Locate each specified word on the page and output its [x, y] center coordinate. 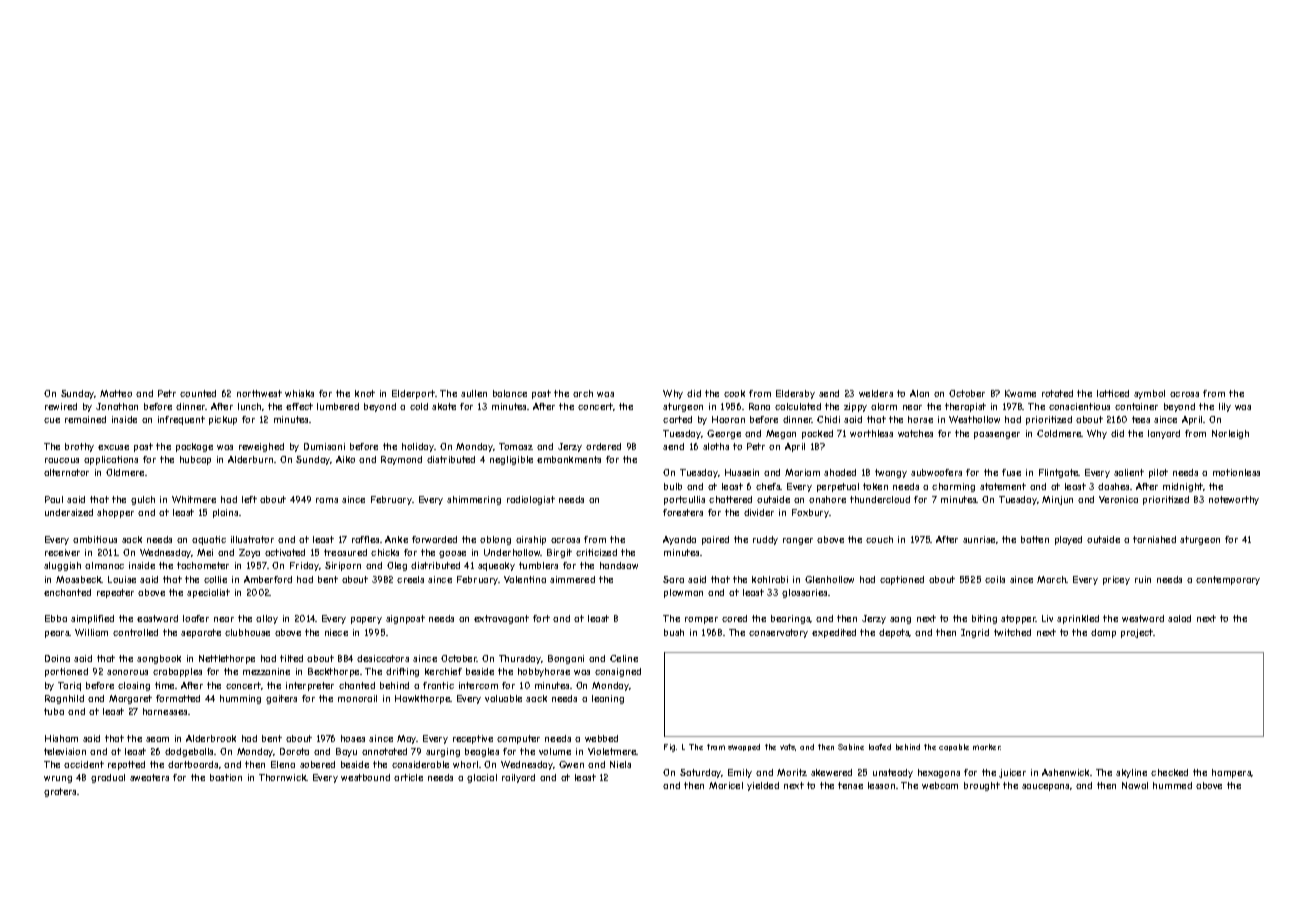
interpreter [310, 686]
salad [1179, 618]
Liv [1047, 618]
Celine [624, 658]
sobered [317, 764]
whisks [299, 393]
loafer [196, 618]
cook [734, 393]
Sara [673, 579]
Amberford [268, 579]
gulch [143, 500]
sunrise [979, 539]
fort [541, 618]
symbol [1149, 394]
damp [1103, 633]
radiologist [531, 500]
